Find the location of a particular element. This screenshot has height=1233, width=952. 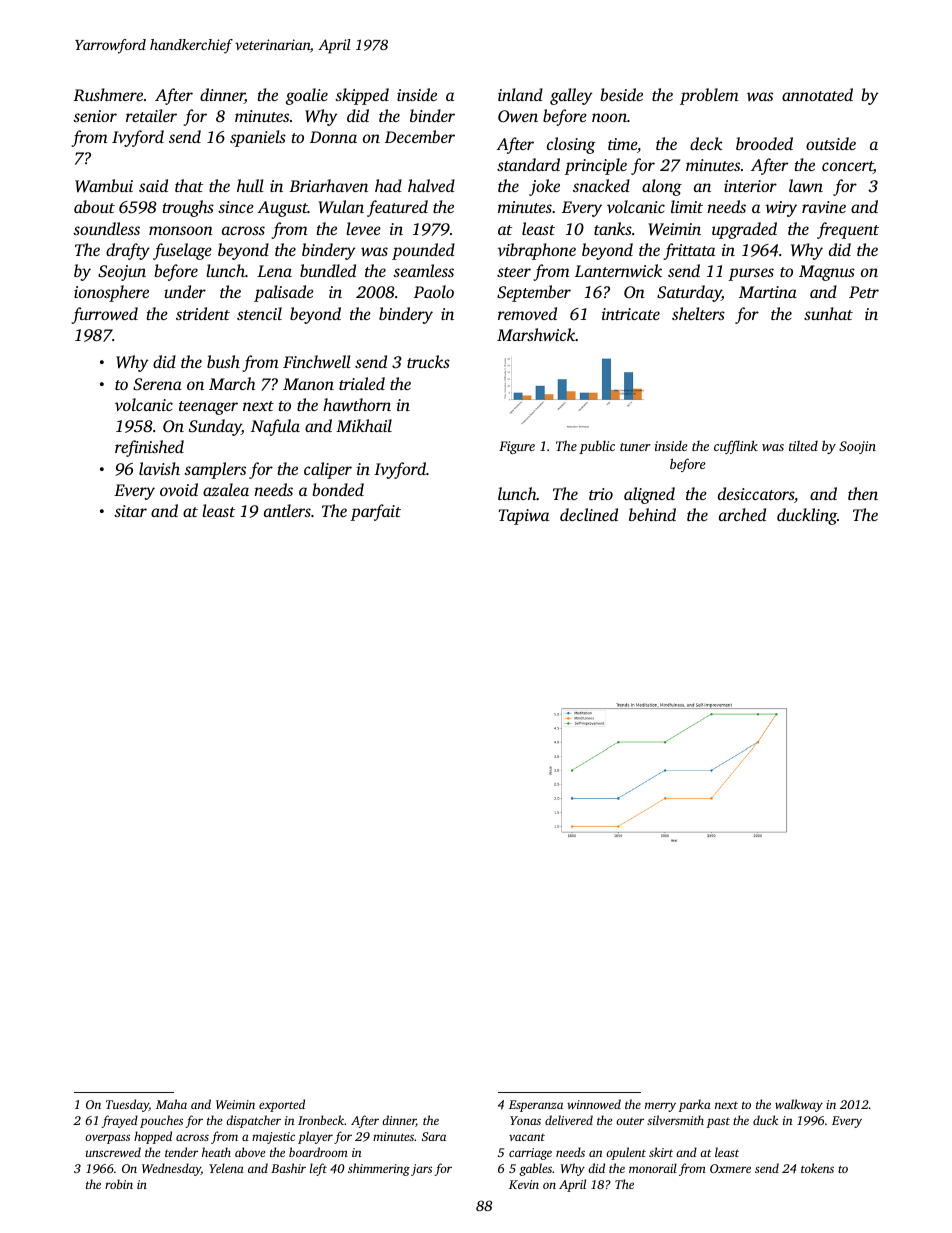

Tapiwa is located at coordinates (523, 517).
